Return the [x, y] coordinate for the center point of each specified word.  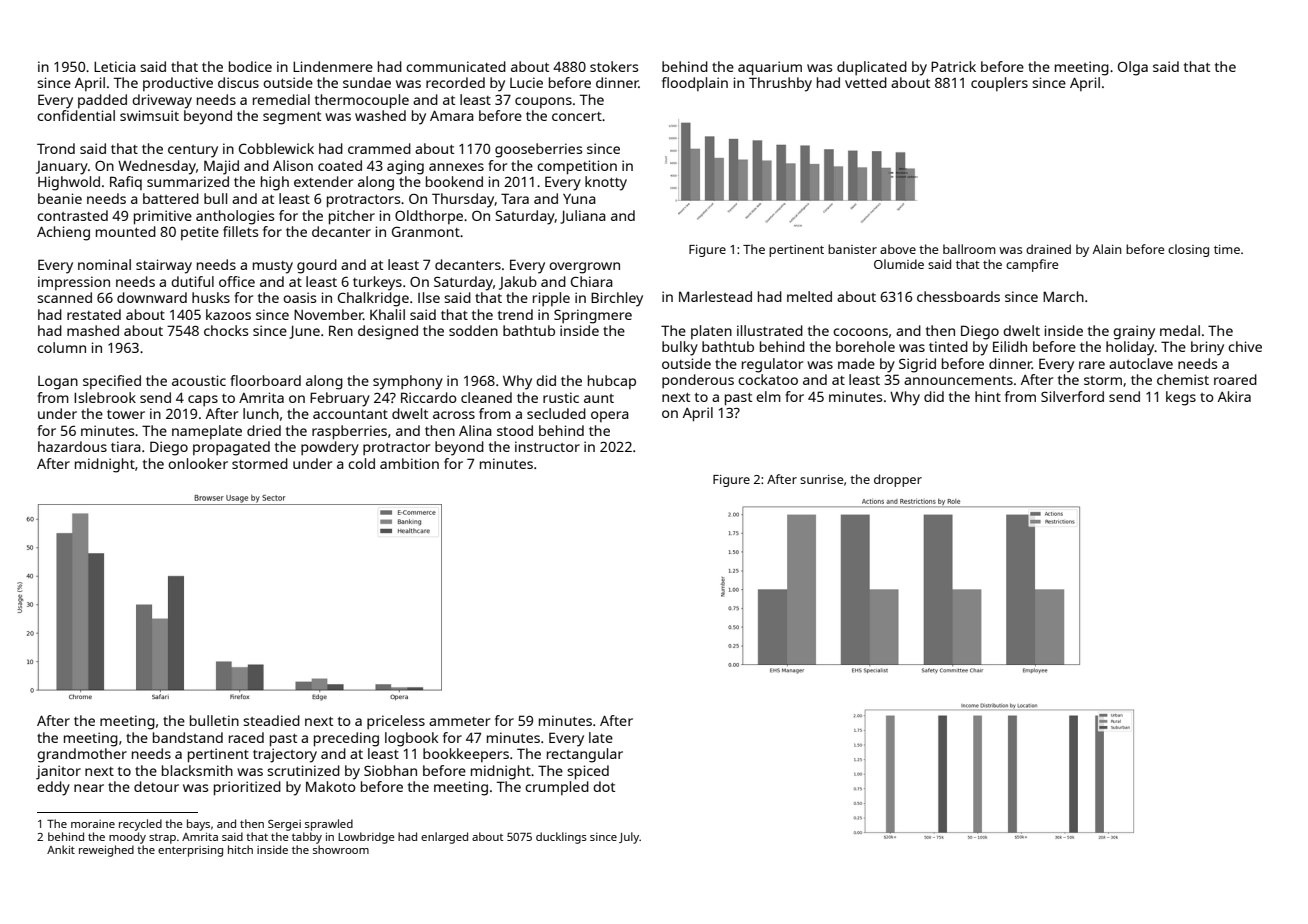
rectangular [585, 755]
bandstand [188, 737]
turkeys [377, 283]
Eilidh [1010, 346]
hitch [240, 849]
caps [203, 400]
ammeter [459, 721]
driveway [162, 101]
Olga [1133, 68]
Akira [1234, 396]
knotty [606, 183]
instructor [547, 446]
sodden [473, 330]
